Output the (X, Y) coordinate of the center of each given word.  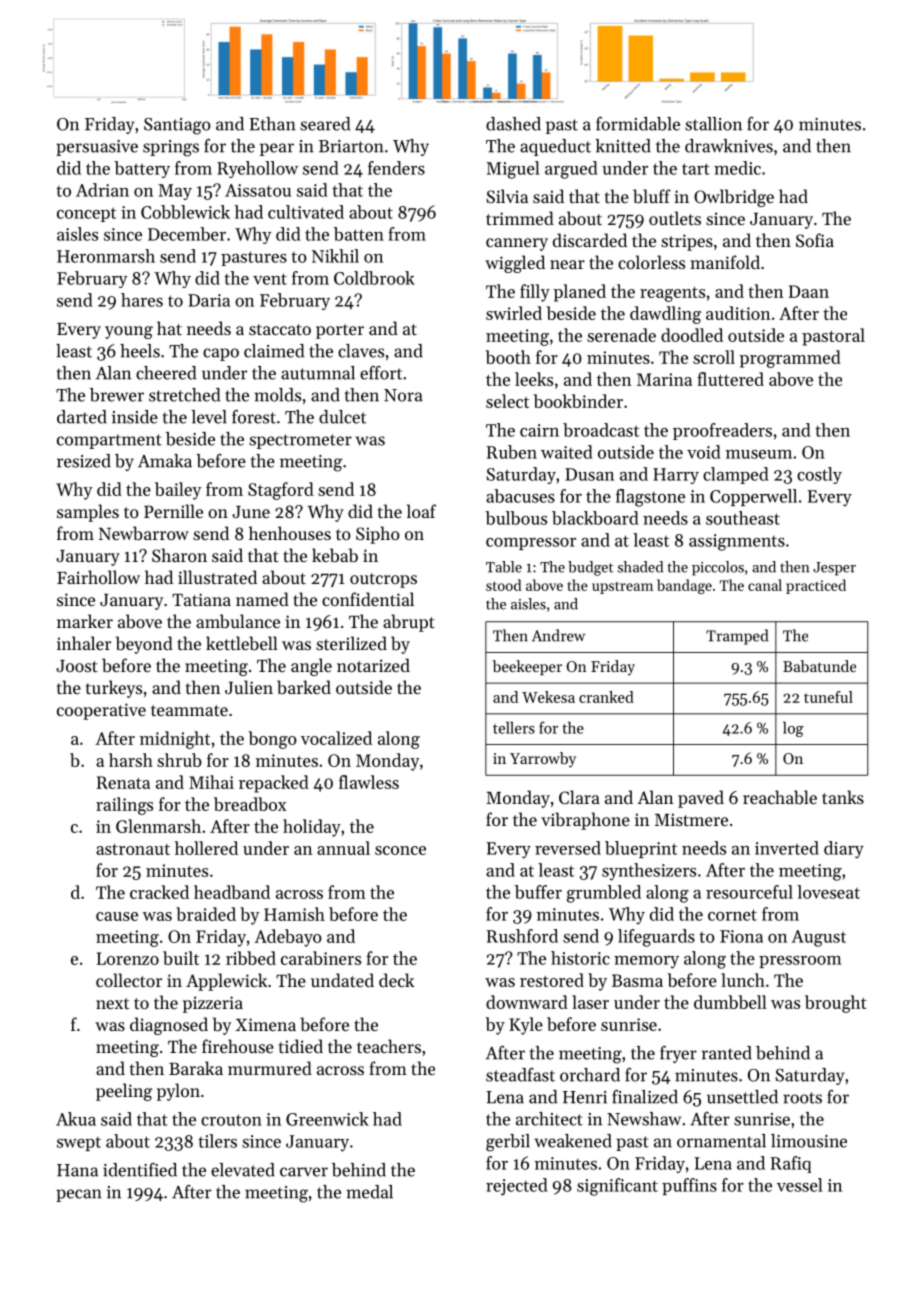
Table (504, 567)
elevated (243, 1170)
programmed (790, 359)
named (262, 599)
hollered (206, 848)
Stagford (281, 491)
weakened (573, 1141)
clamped (735, 475)
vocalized (336, 738)
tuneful (828, 697)
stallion (713, 124)
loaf (421, 511)
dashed (513, 124)
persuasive (97, 148)
